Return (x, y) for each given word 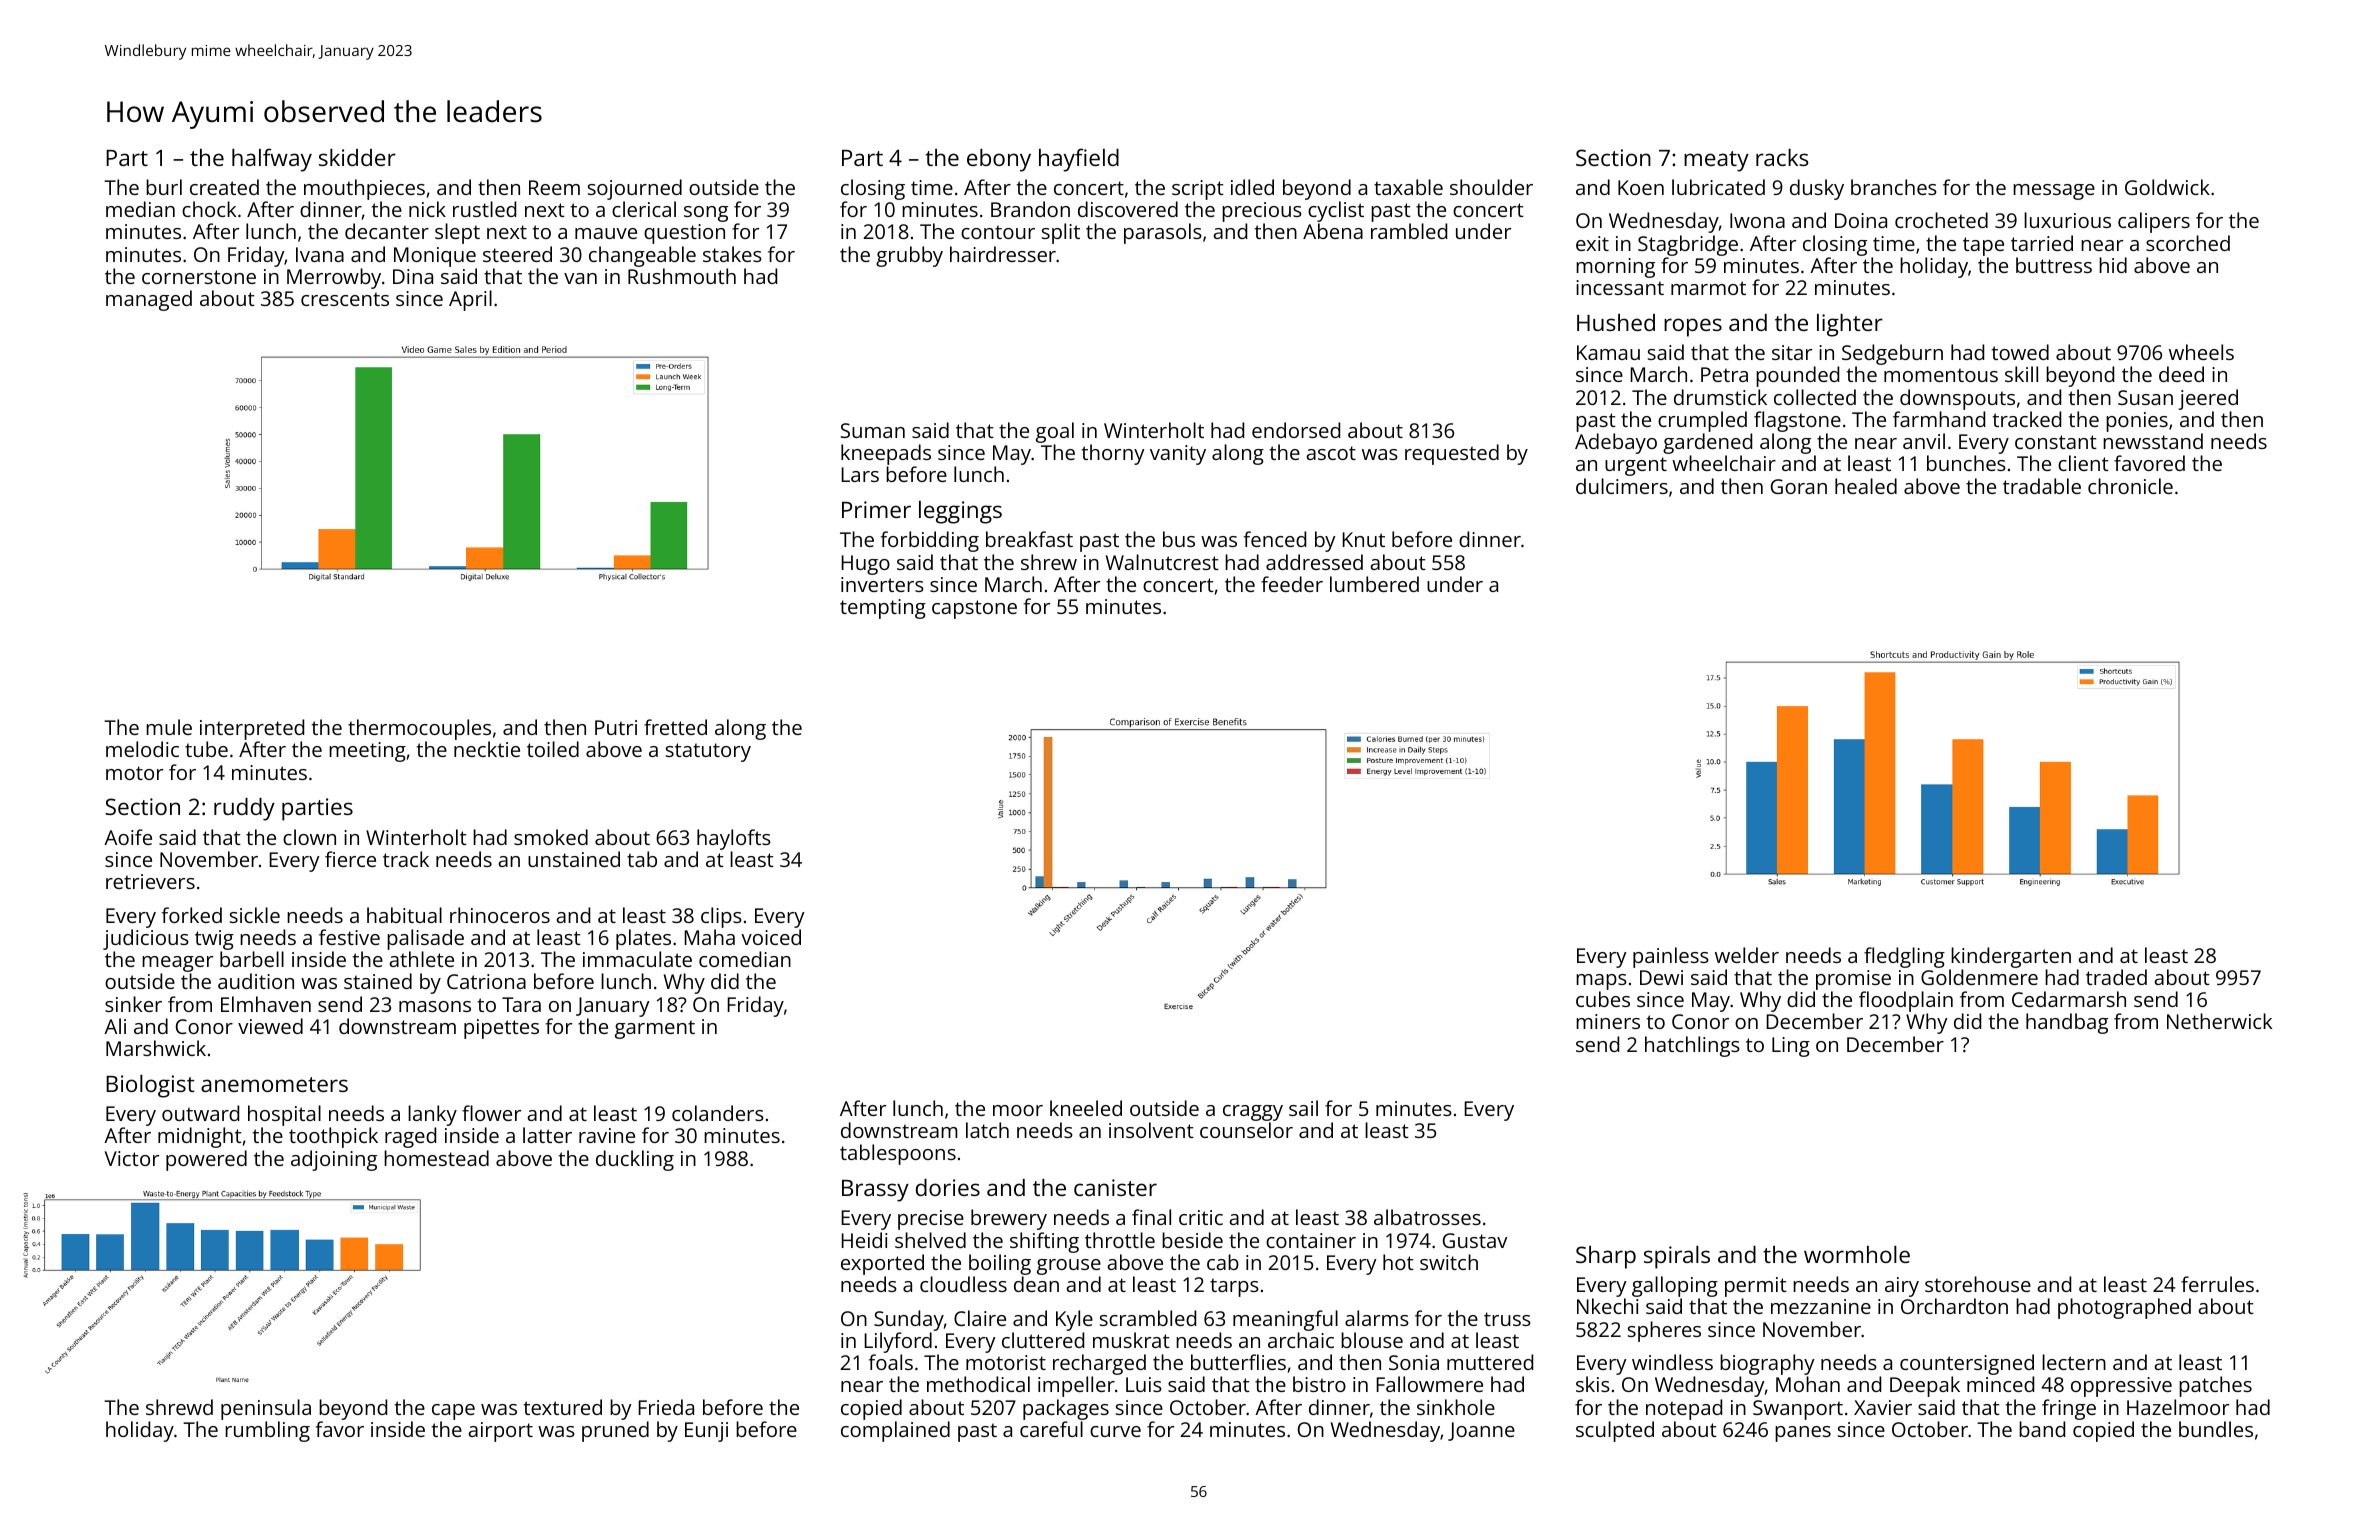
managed (149, 300)
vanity (1178, 455)
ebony (999, 160)
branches (1894, 187)
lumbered (1374, 584)
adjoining (334, 1160)
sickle (255, 915)
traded (2116, 977)
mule (169, 727)
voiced (771, 937)
